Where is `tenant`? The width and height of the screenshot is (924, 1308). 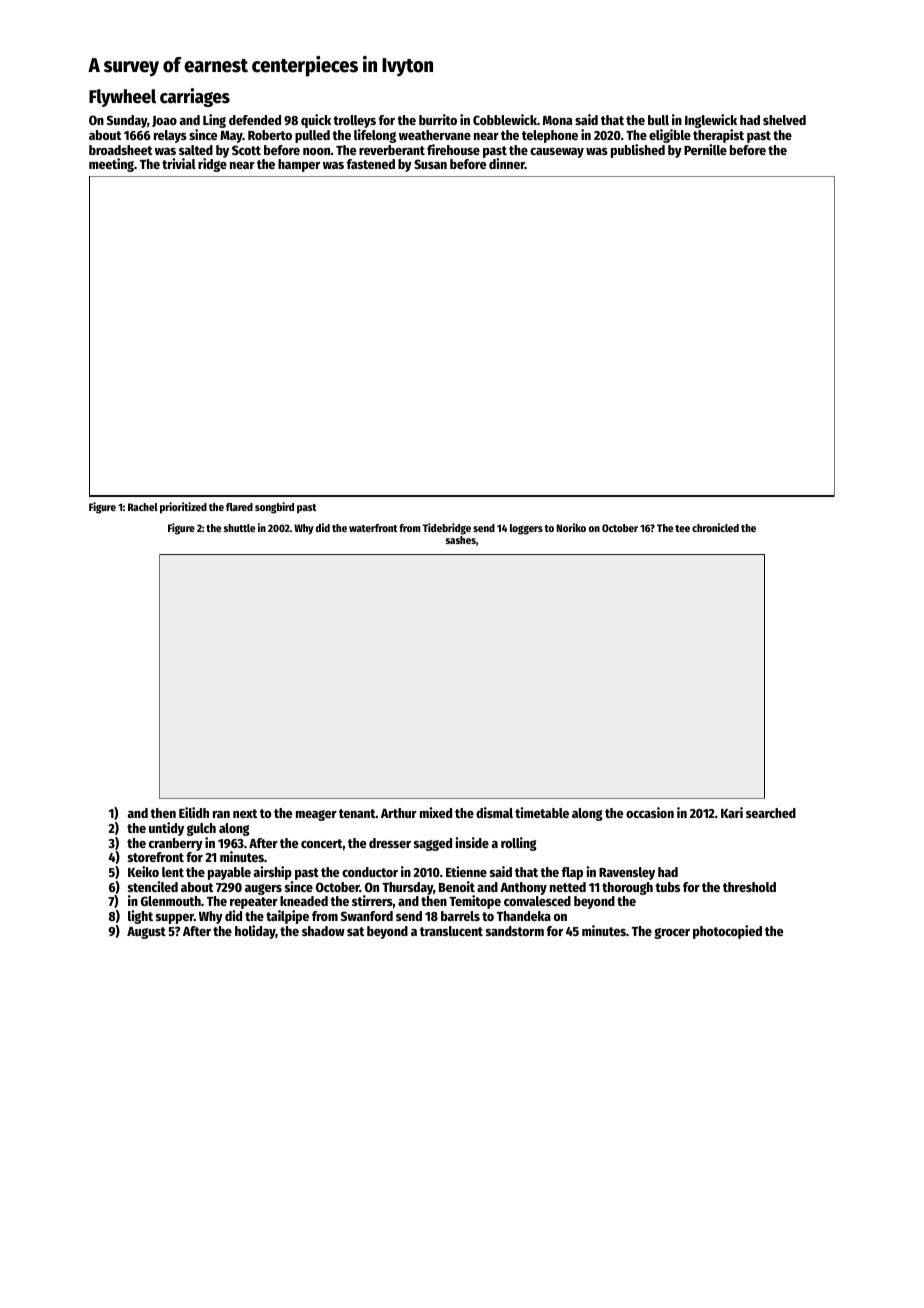
tenant is located at coordinates (357, 813).
